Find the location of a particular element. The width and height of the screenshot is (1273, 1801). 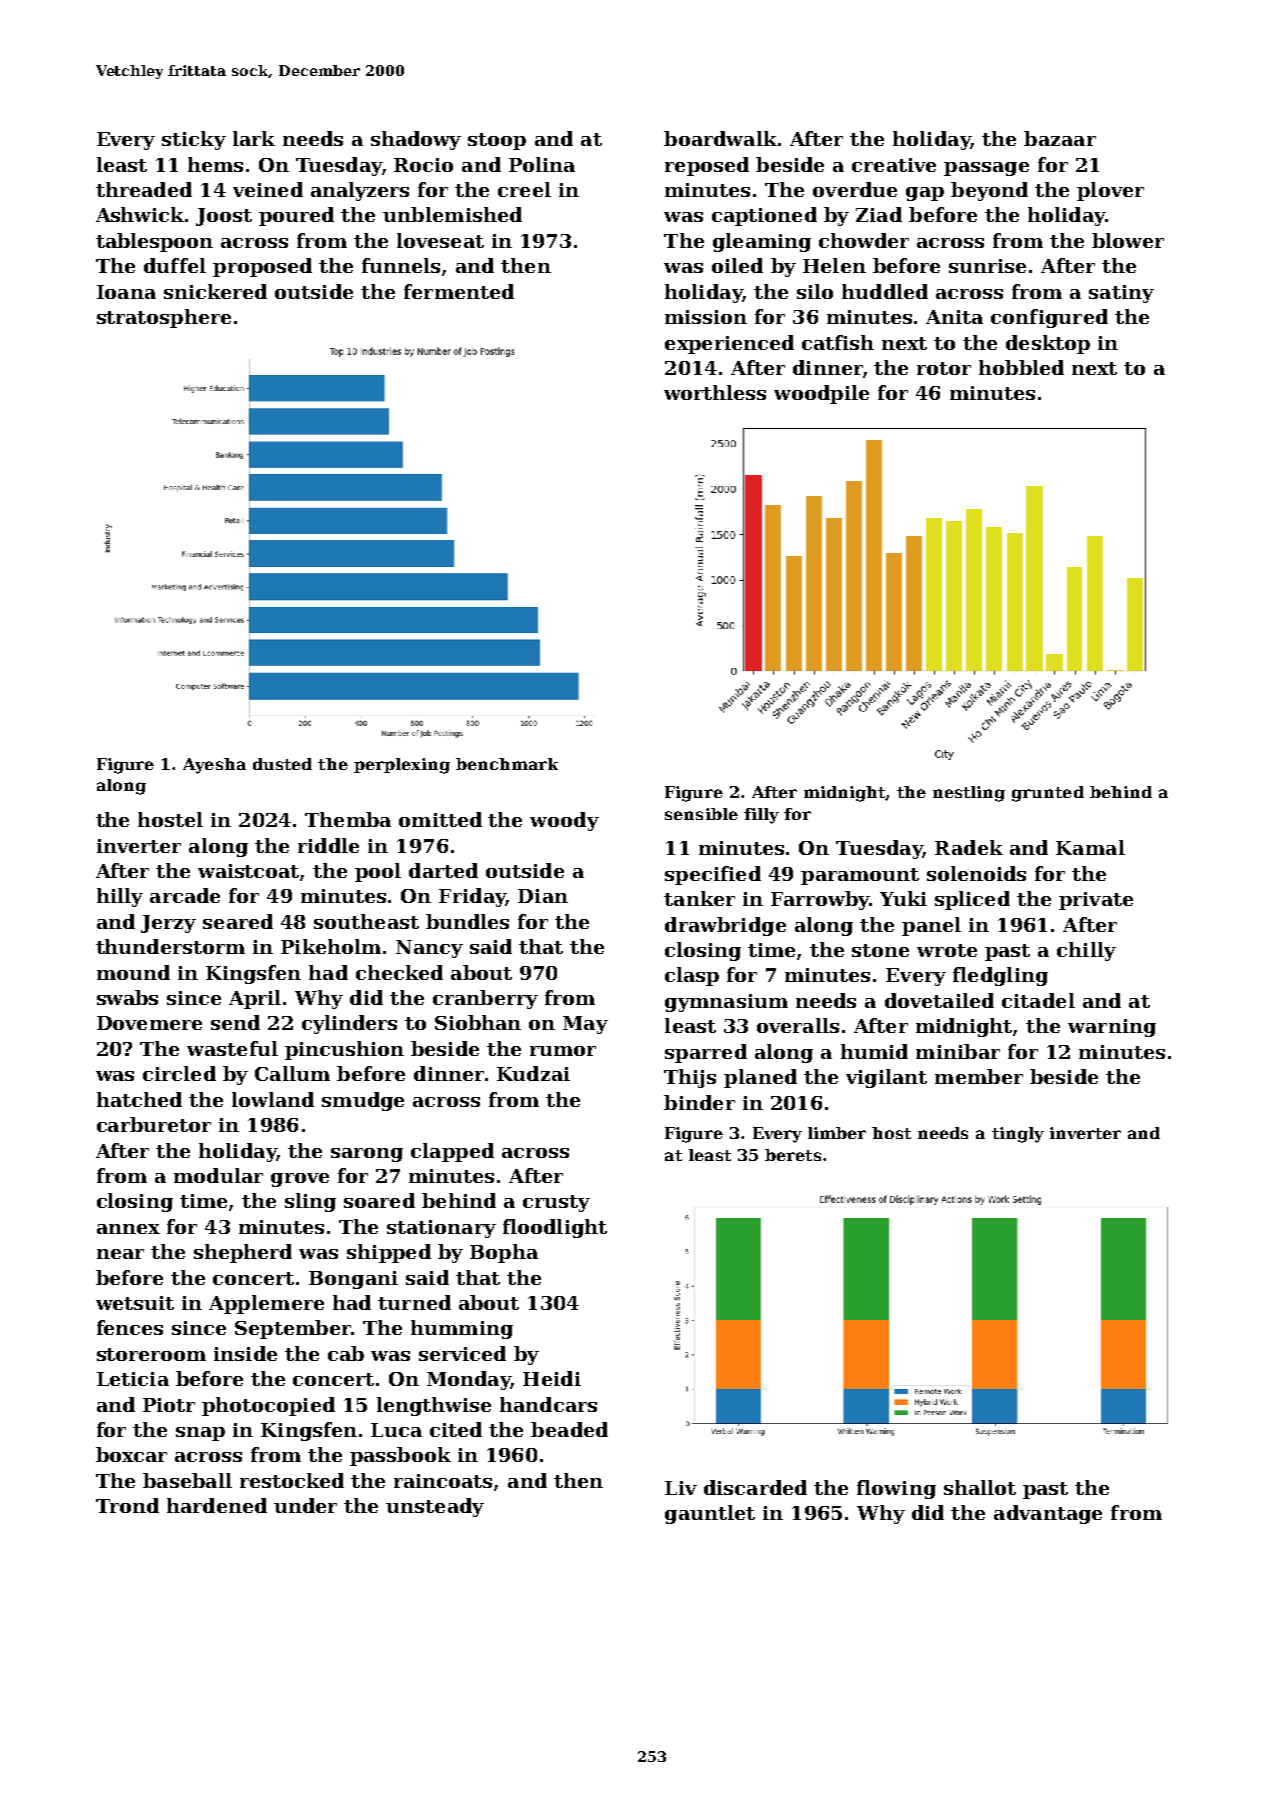

hardened is located at coordinates (217, 1505).
